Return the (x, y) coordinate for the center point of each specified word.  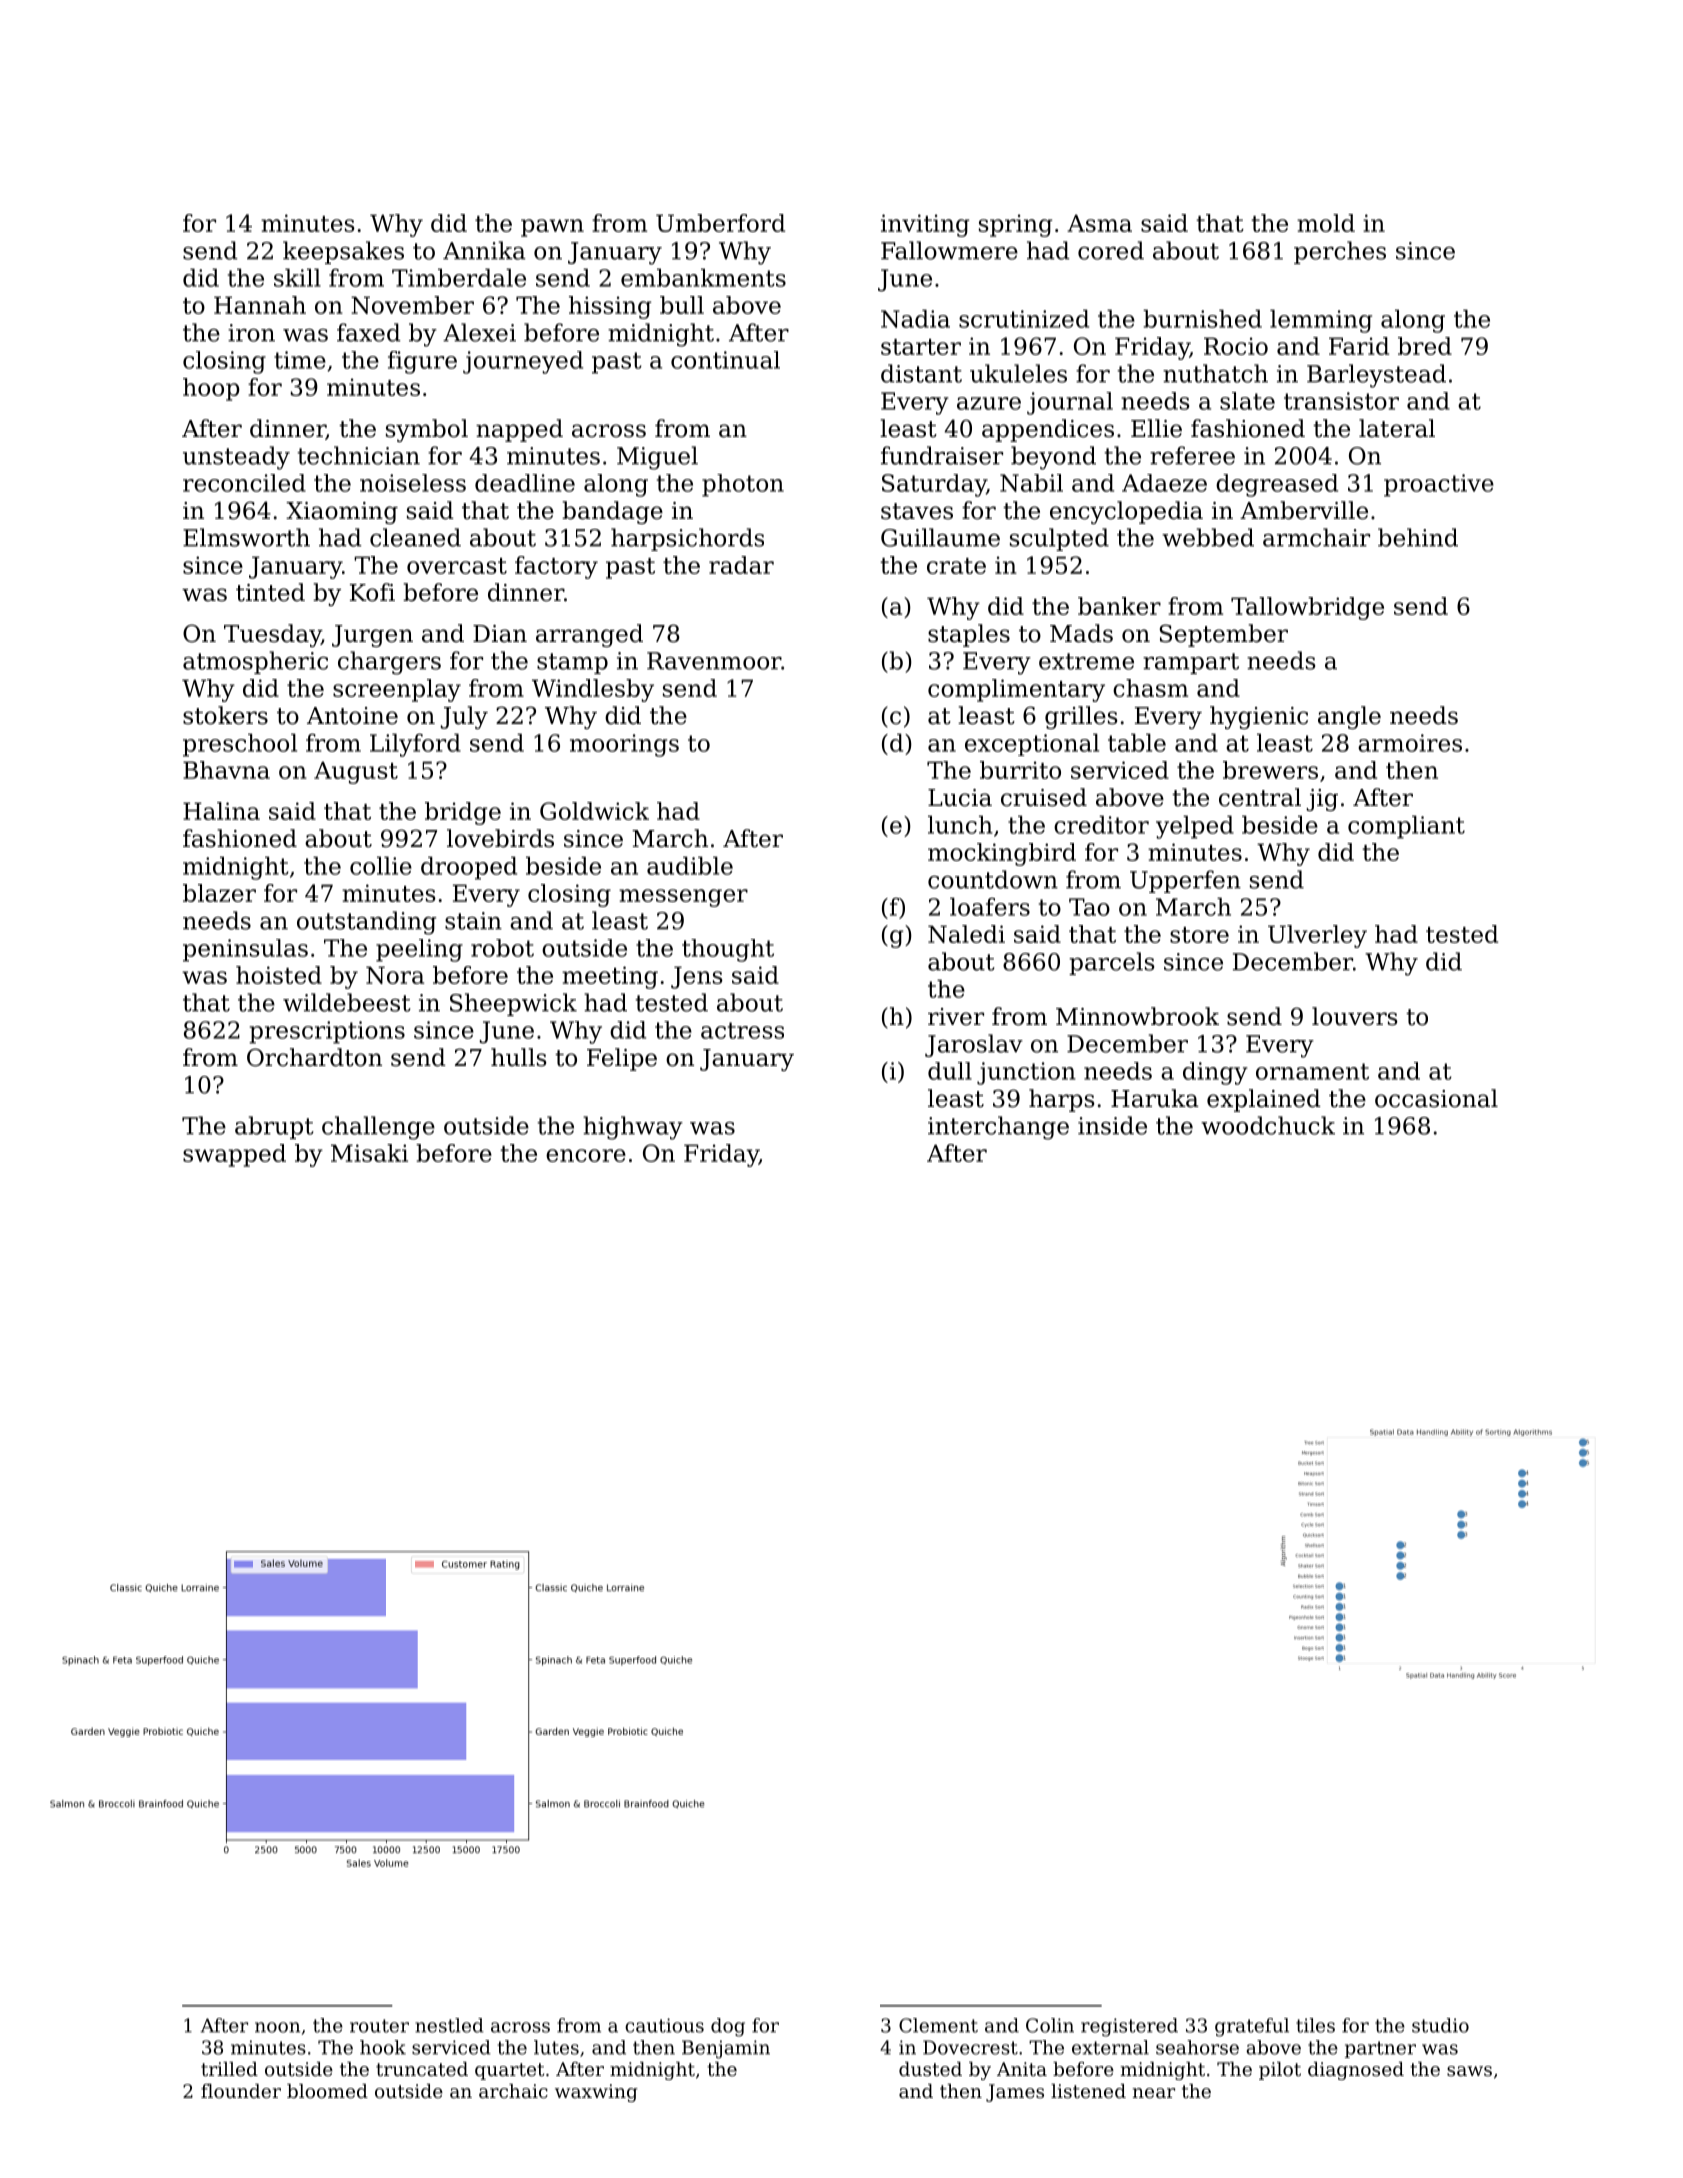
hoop (211, 389)
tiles (1315, 2025)
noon (277, 2027)
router (379, 2026)
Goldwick (594, 811)
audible (690, 865)
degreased (1277, 485)
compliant (1406, 827)
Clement (938, 2025)
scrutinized (1024, 318)
